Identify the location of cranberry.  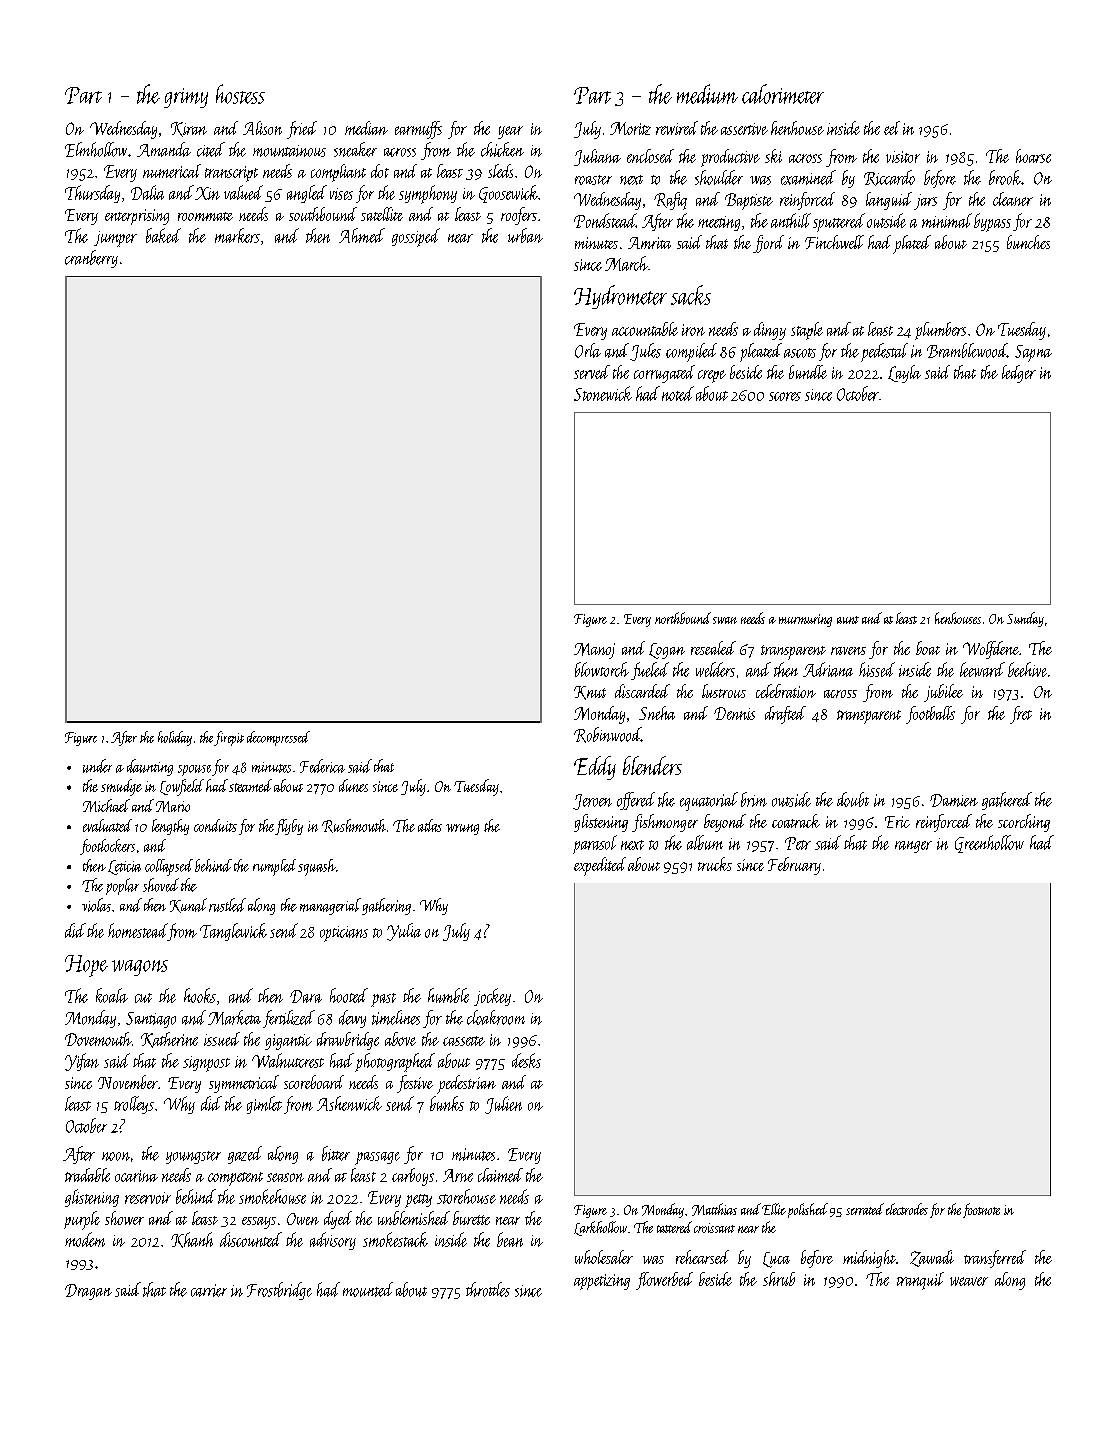
(91, 259).
